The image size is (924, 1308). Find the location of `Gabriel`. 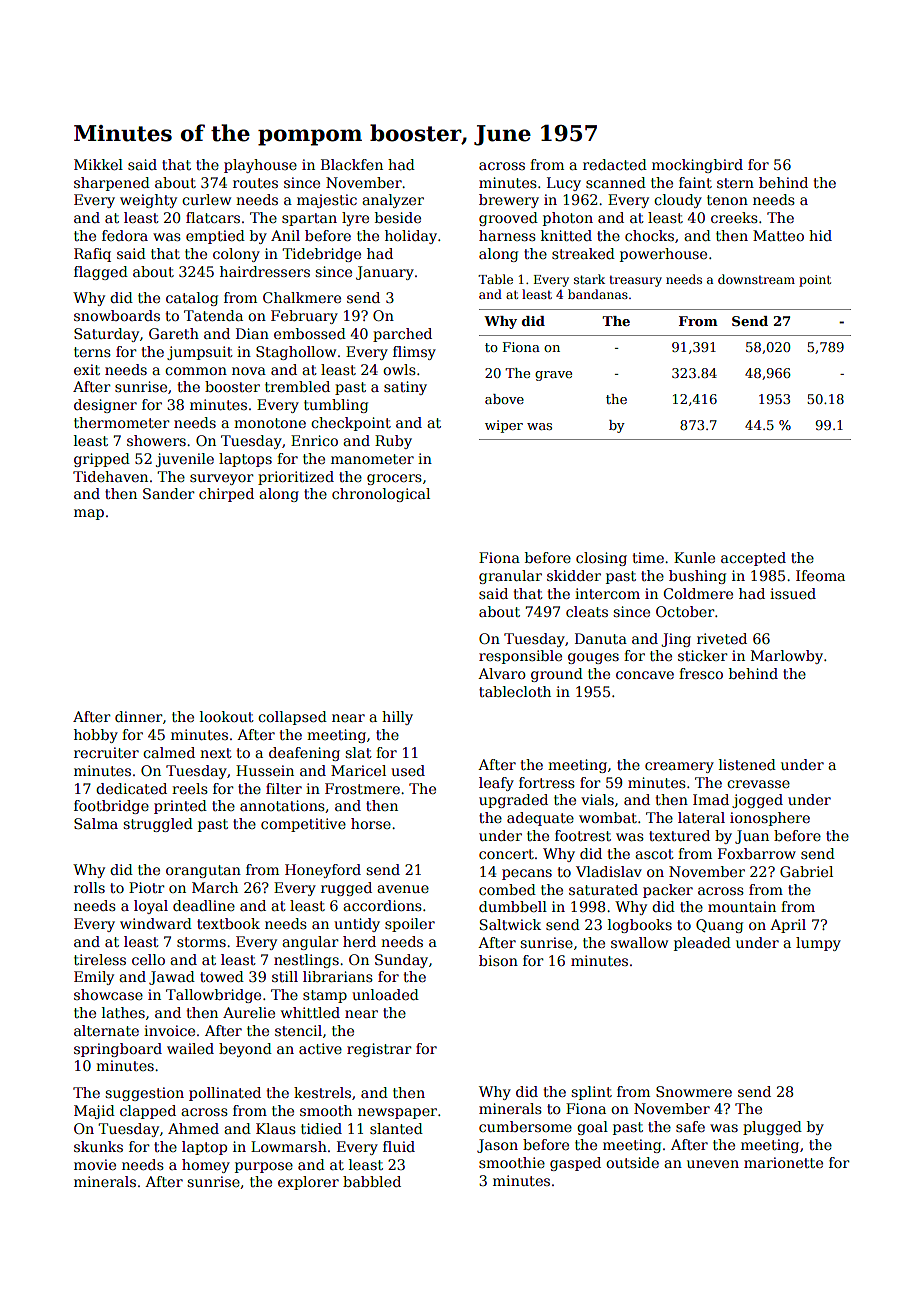

Gabriel is located at coordinates (806, 871).
